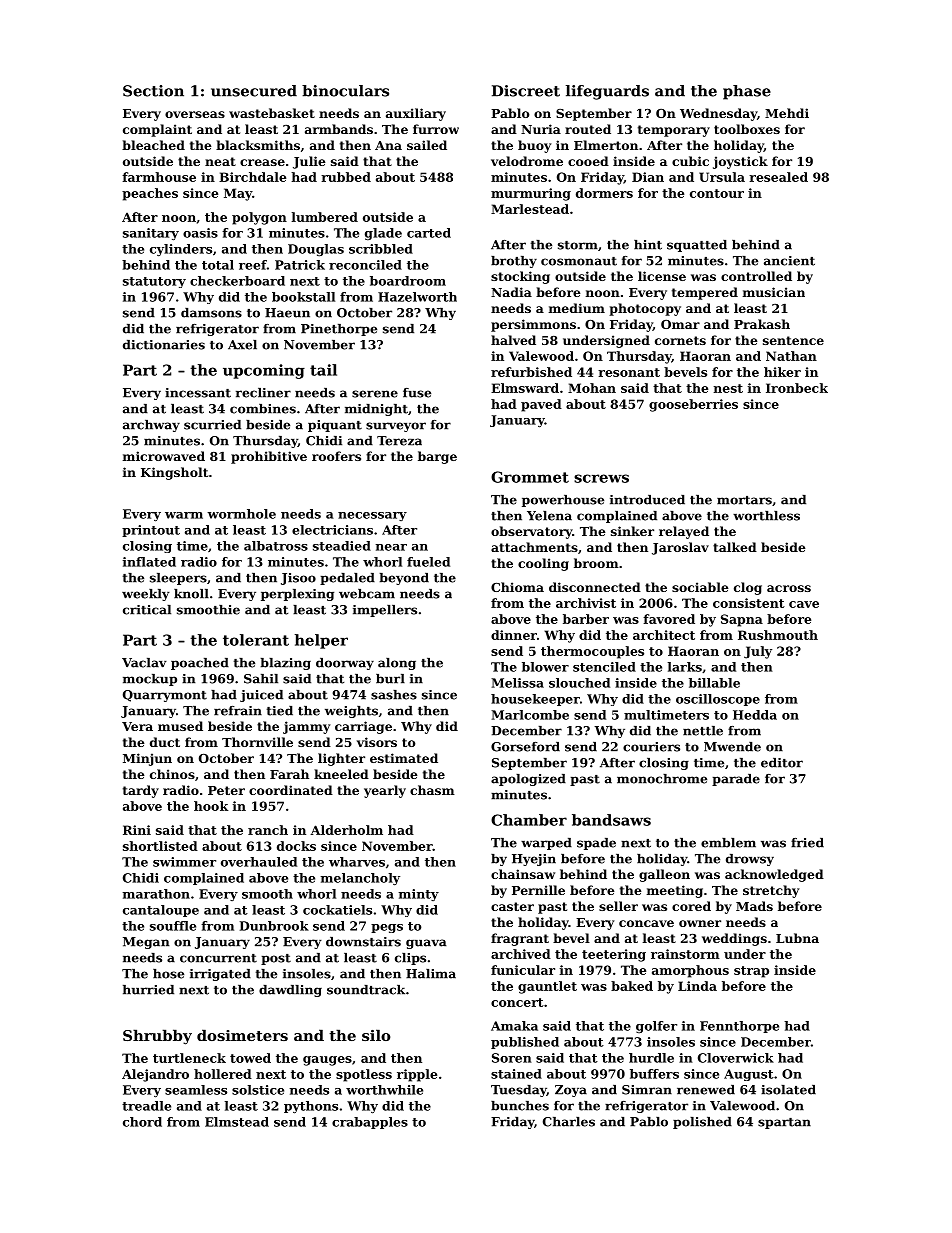 This page has height=1233, width=952. What do you see at coordinates (153, 91) in the page?
I see `Section` at bounding box center [153, 91].
